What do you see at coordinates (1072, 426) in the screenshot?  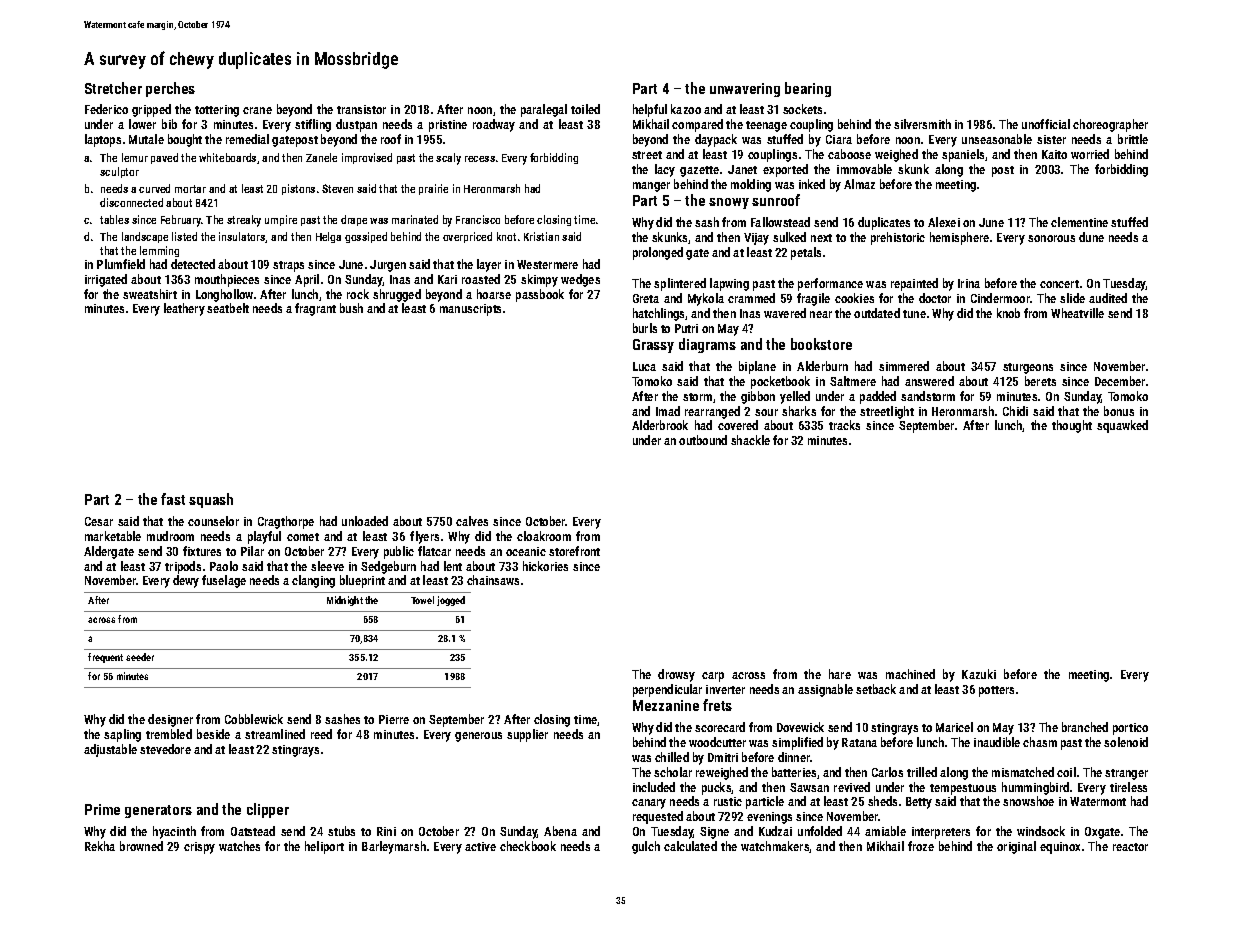 I see `thought` at bounding box center [1072, 426].
